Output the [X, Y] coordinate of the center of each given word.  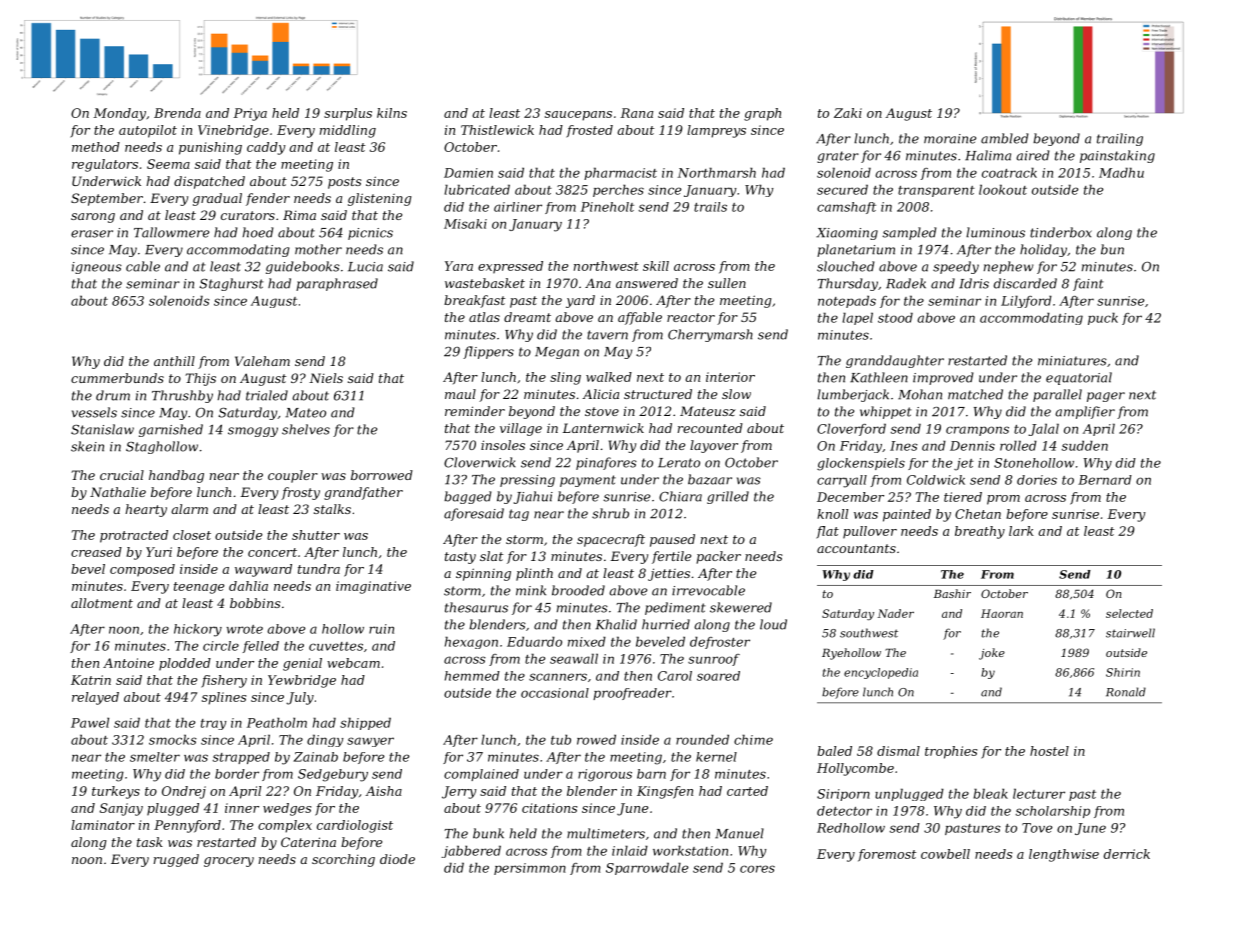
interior [730, 377]
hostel [1049, 751]
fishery [224, 681]
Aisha [383, 791]
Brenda [177, 113]
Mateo [305, 413]
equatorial [1079, 378]
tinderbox [1061, 232]
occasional [555, 693]
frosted [589, 131]
